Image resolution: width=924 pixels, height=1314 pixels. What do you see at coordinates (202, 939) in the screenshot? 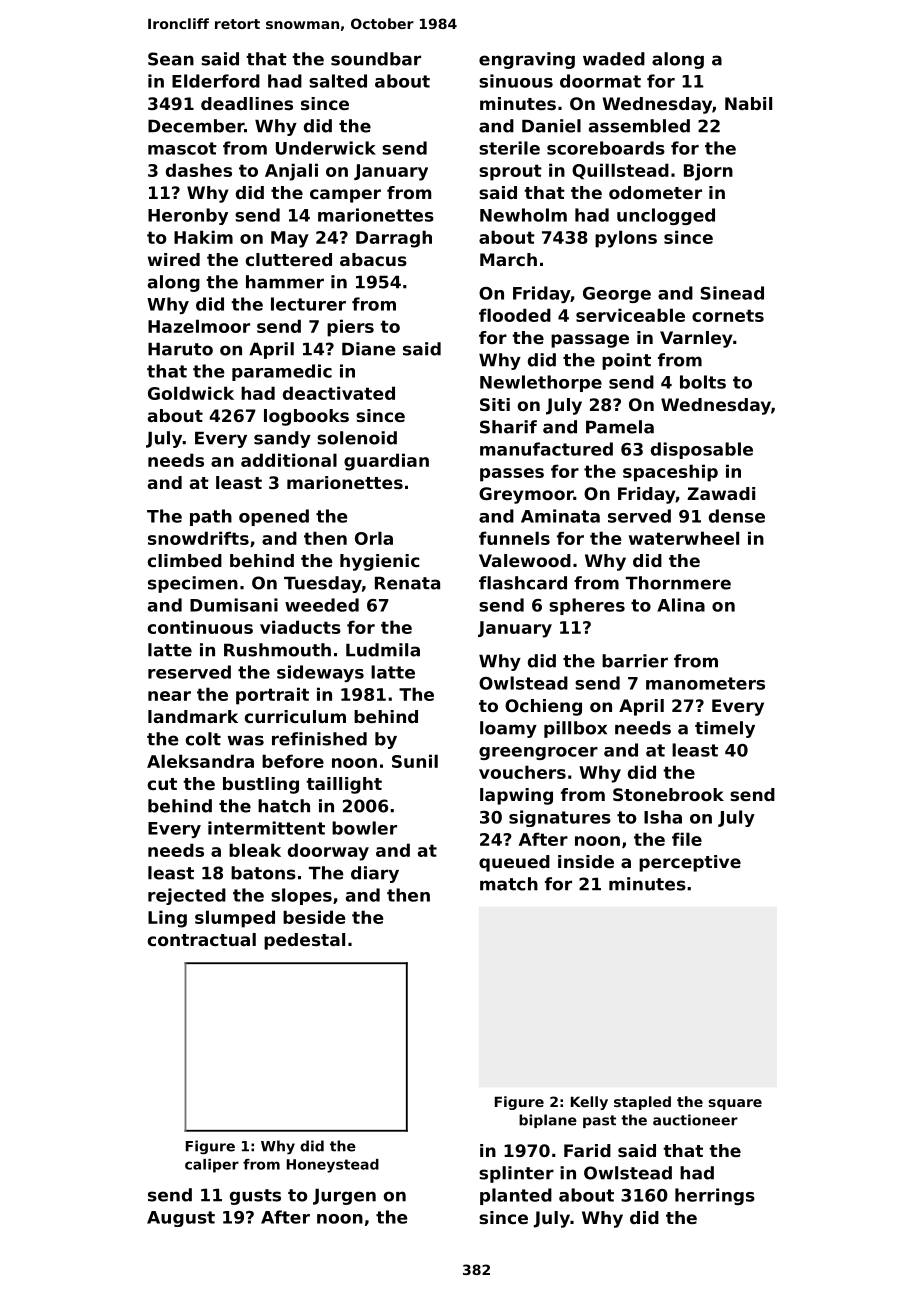
I see `contractual` at bounding box center [202, 939].
